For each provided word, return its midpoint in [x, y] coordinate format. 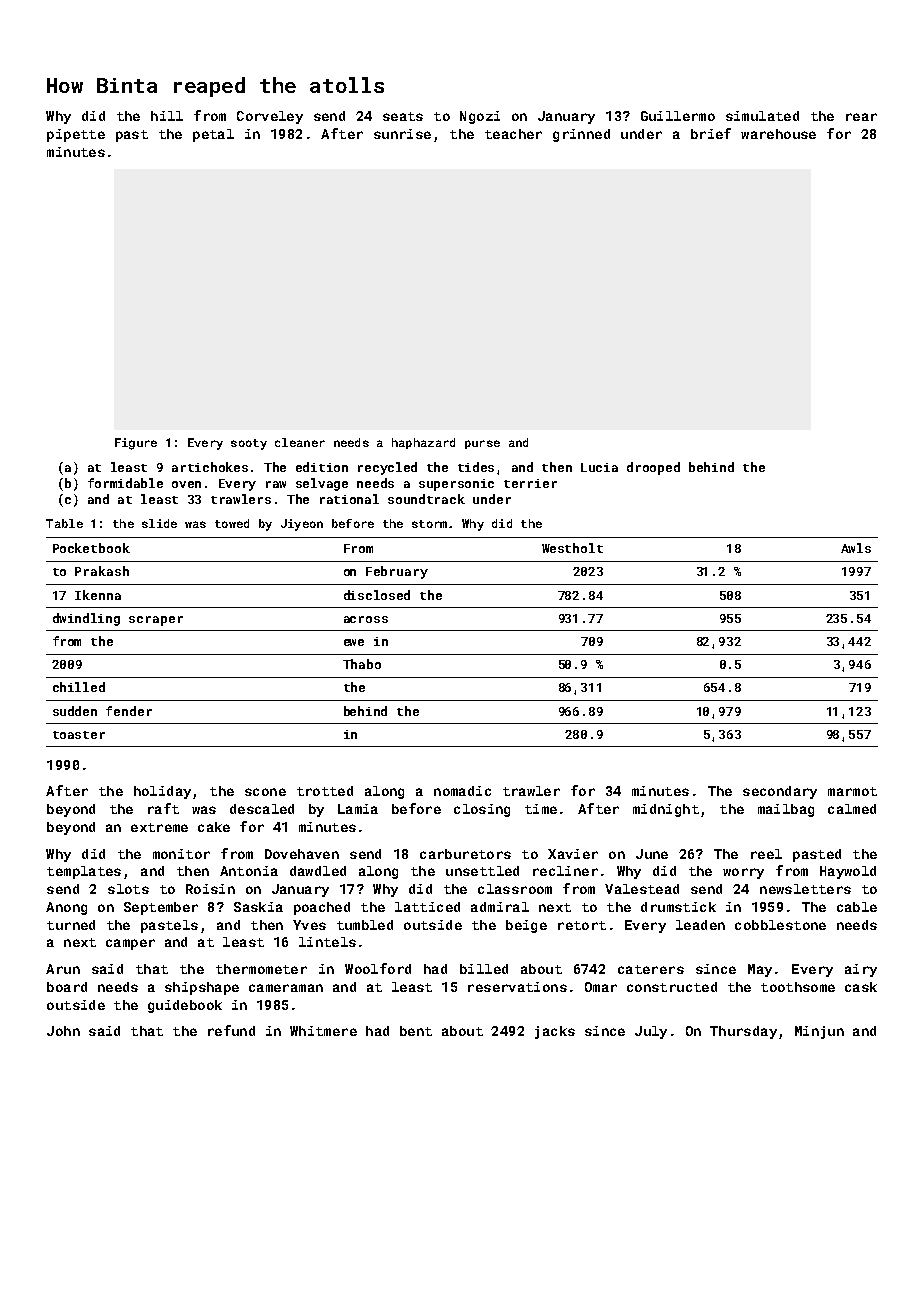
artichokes [210, 467]
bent [416, 1031]
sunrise [402, 134]
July [651, 1032]
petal [213, 135]
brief [711, 133]
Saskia [258, 907]
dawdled [318, 871]
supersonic [456, 485]
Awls [856, 548]
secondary [780, 792]
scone [265, 792]
